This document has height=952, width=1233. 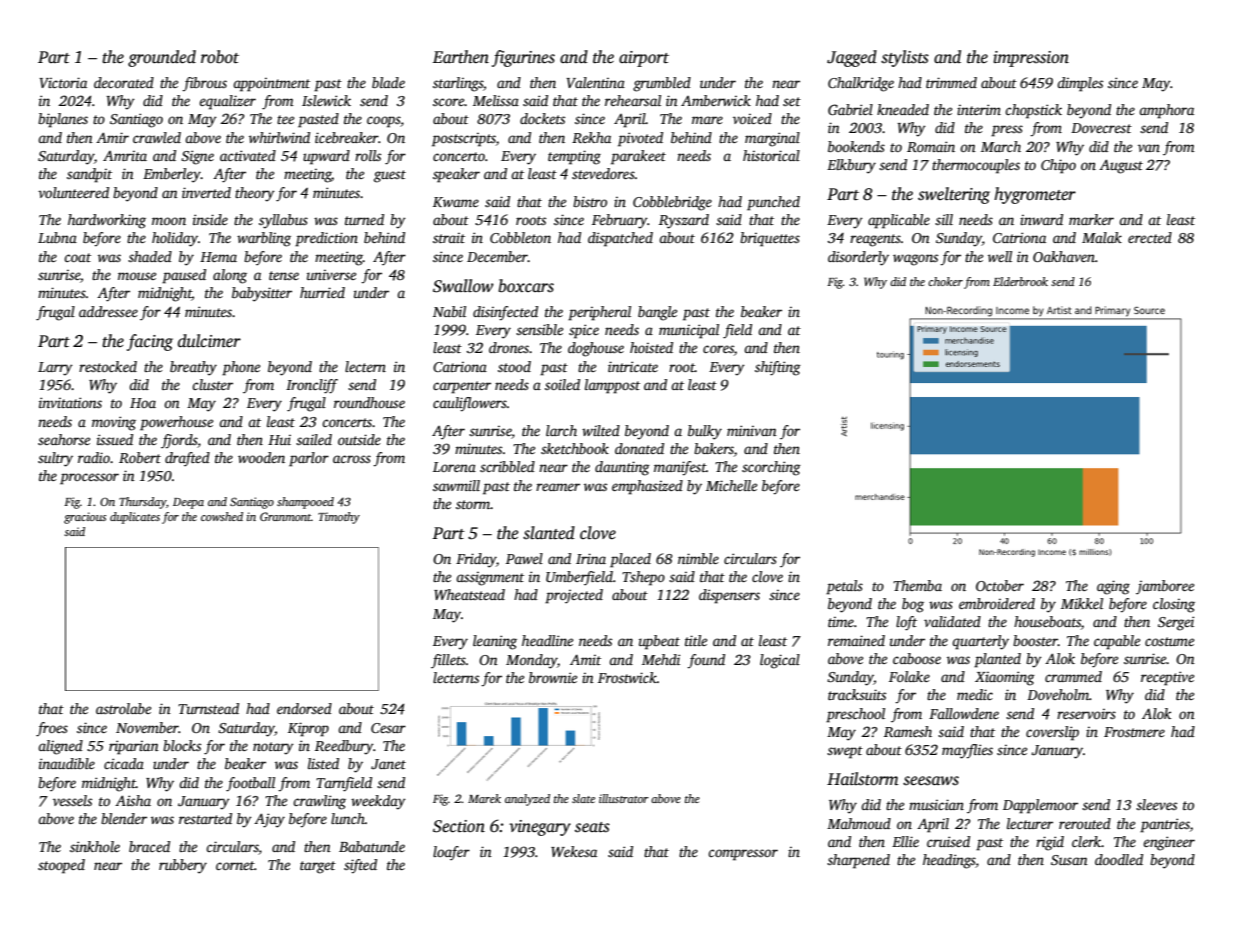 I want to click on scorching, so click(x=771, y=468).
